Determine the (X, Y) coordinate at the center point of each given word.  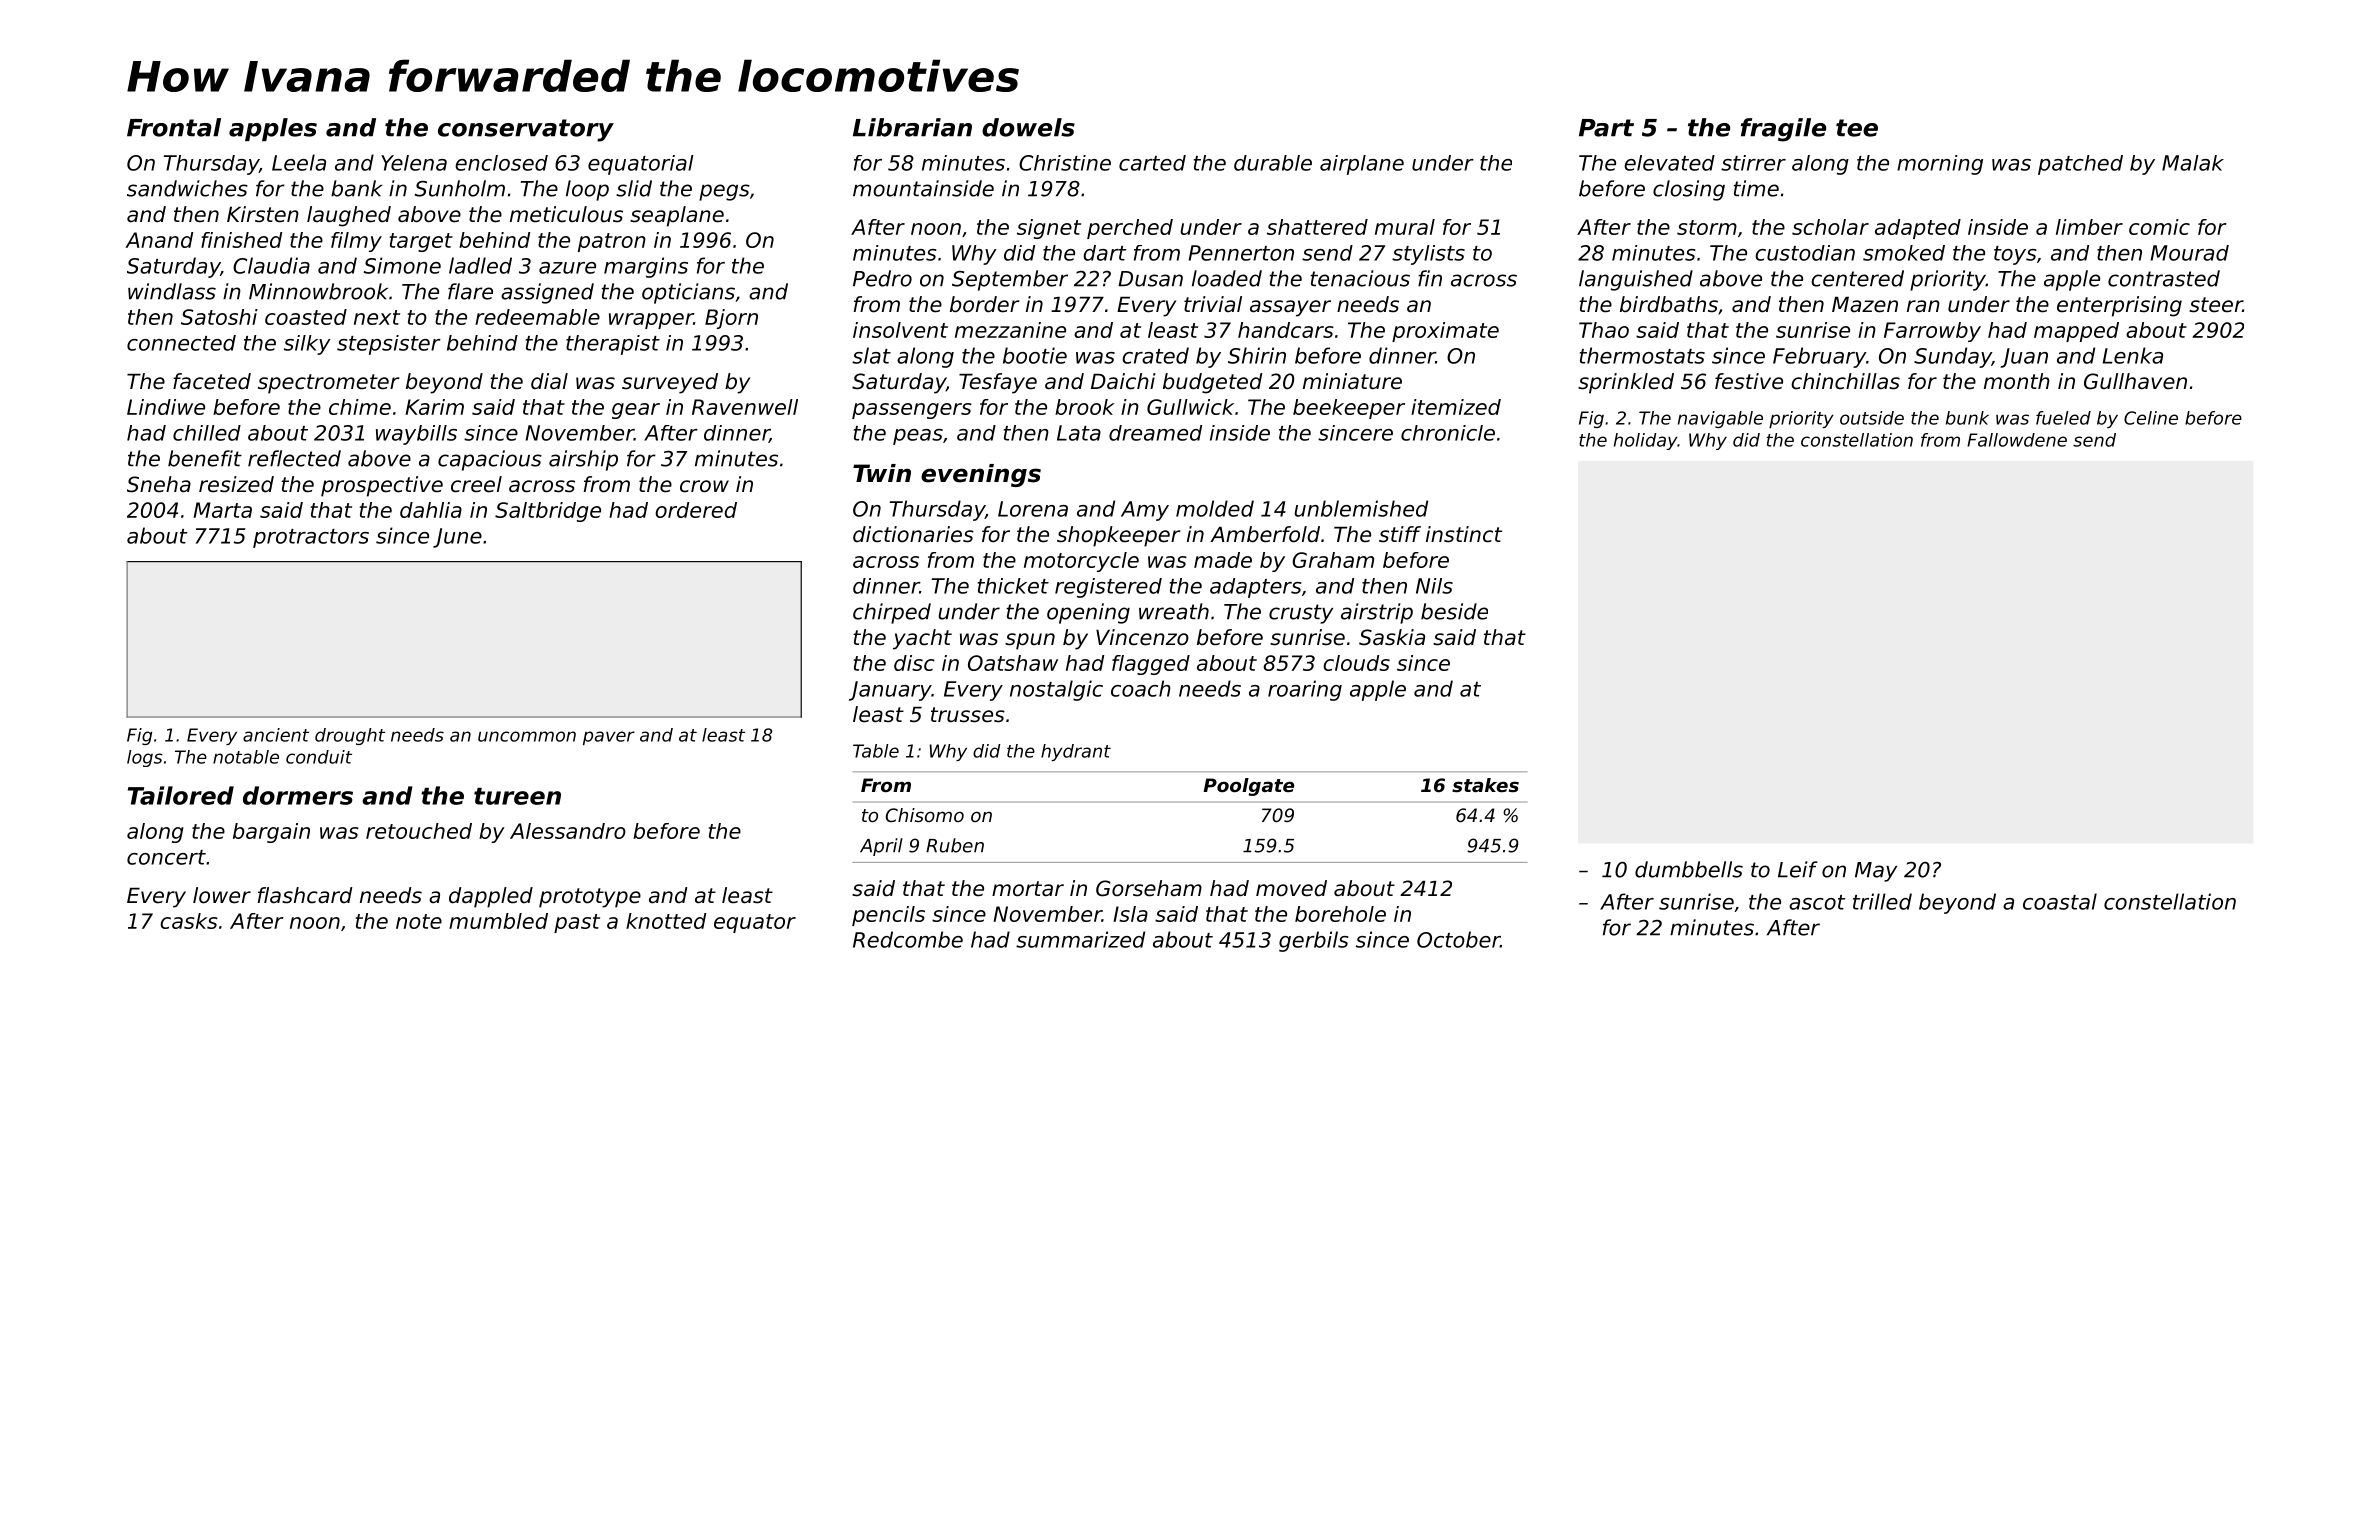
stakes (1485, 785)
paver (609, 738)
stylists (1428, 255)
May (1876, 872)
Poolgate (1248, 787)
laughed (349, 216)
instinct (1464, 534)
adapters (1256, 588)
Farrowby (1932, 332)
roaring (1305, 690)
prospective (382, 486)
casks (189, 921)
